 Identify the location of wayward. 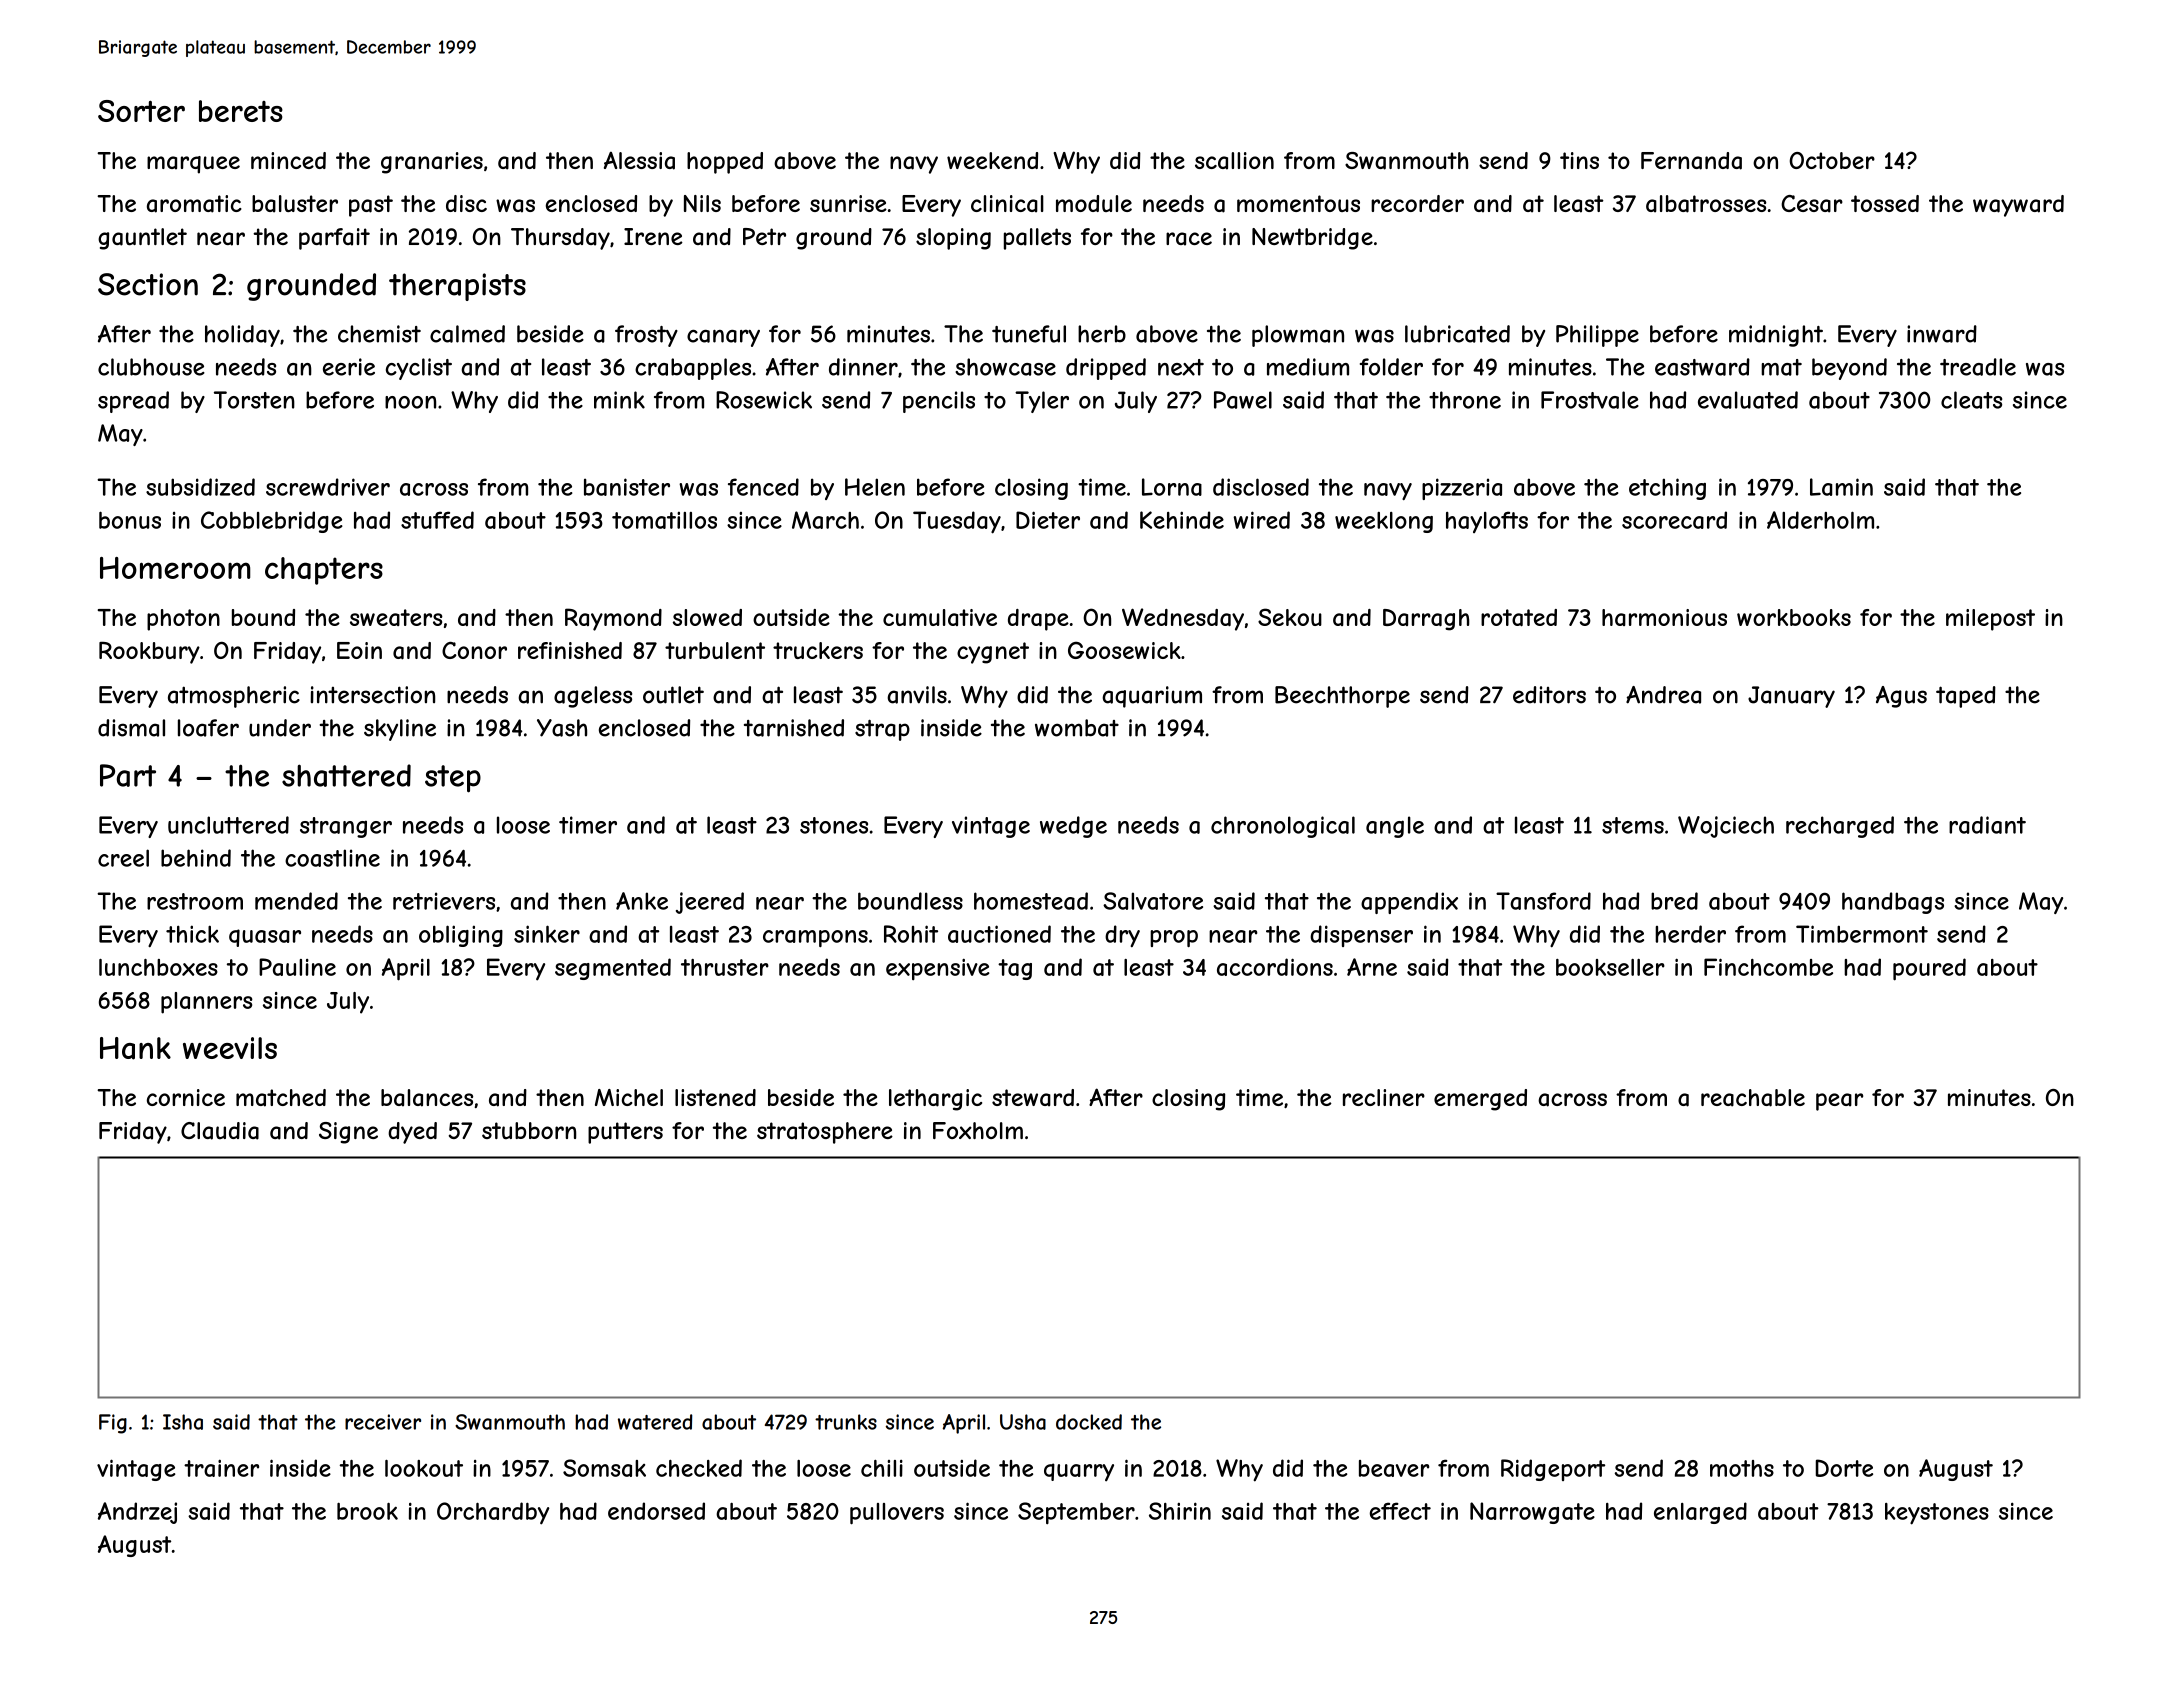
(2018, 206).
